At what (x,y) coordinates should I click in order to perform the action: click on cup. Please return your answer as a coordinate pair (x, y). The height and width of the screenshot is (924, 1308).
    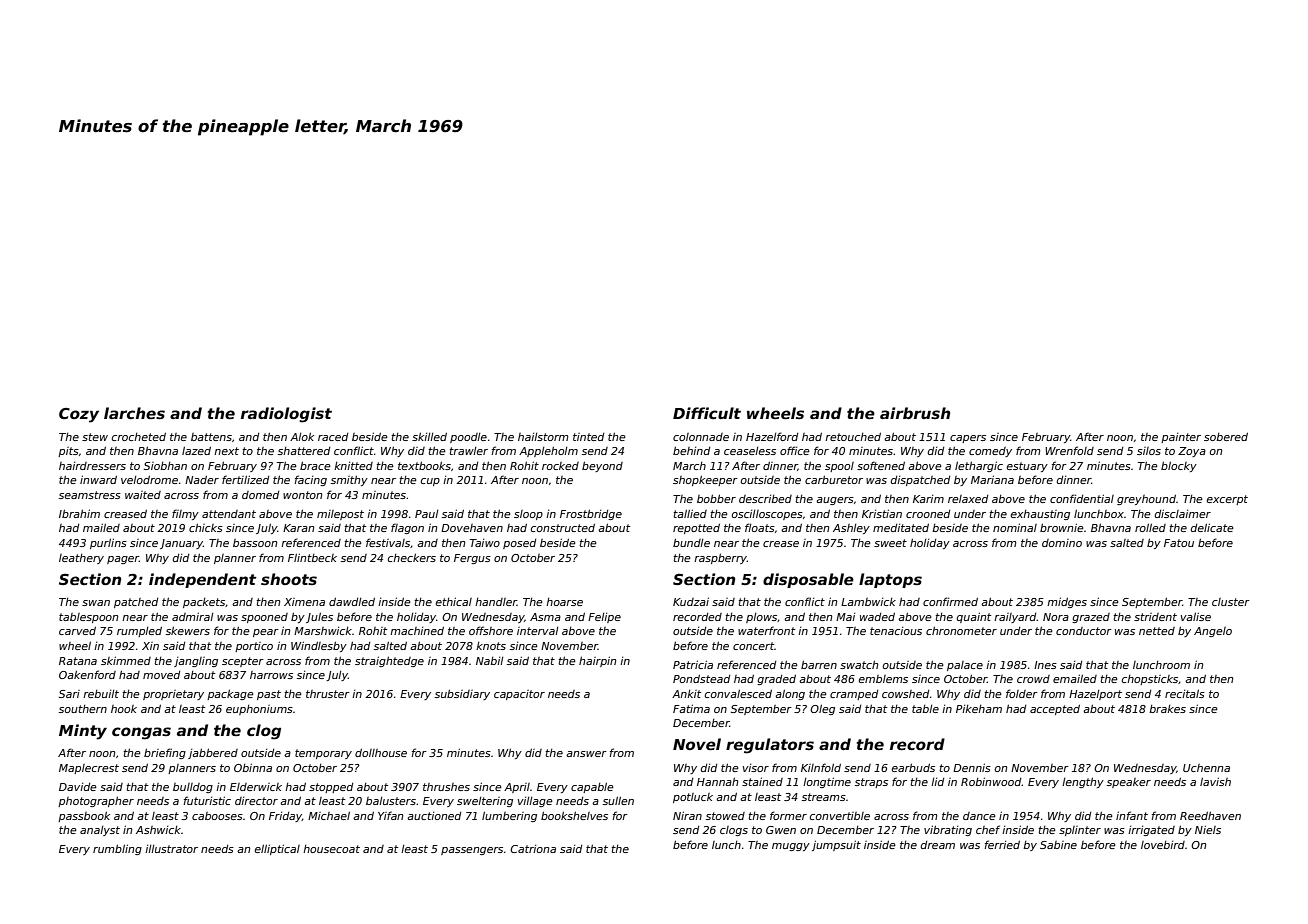
    Looking at the image, I should click on (430, 482).
